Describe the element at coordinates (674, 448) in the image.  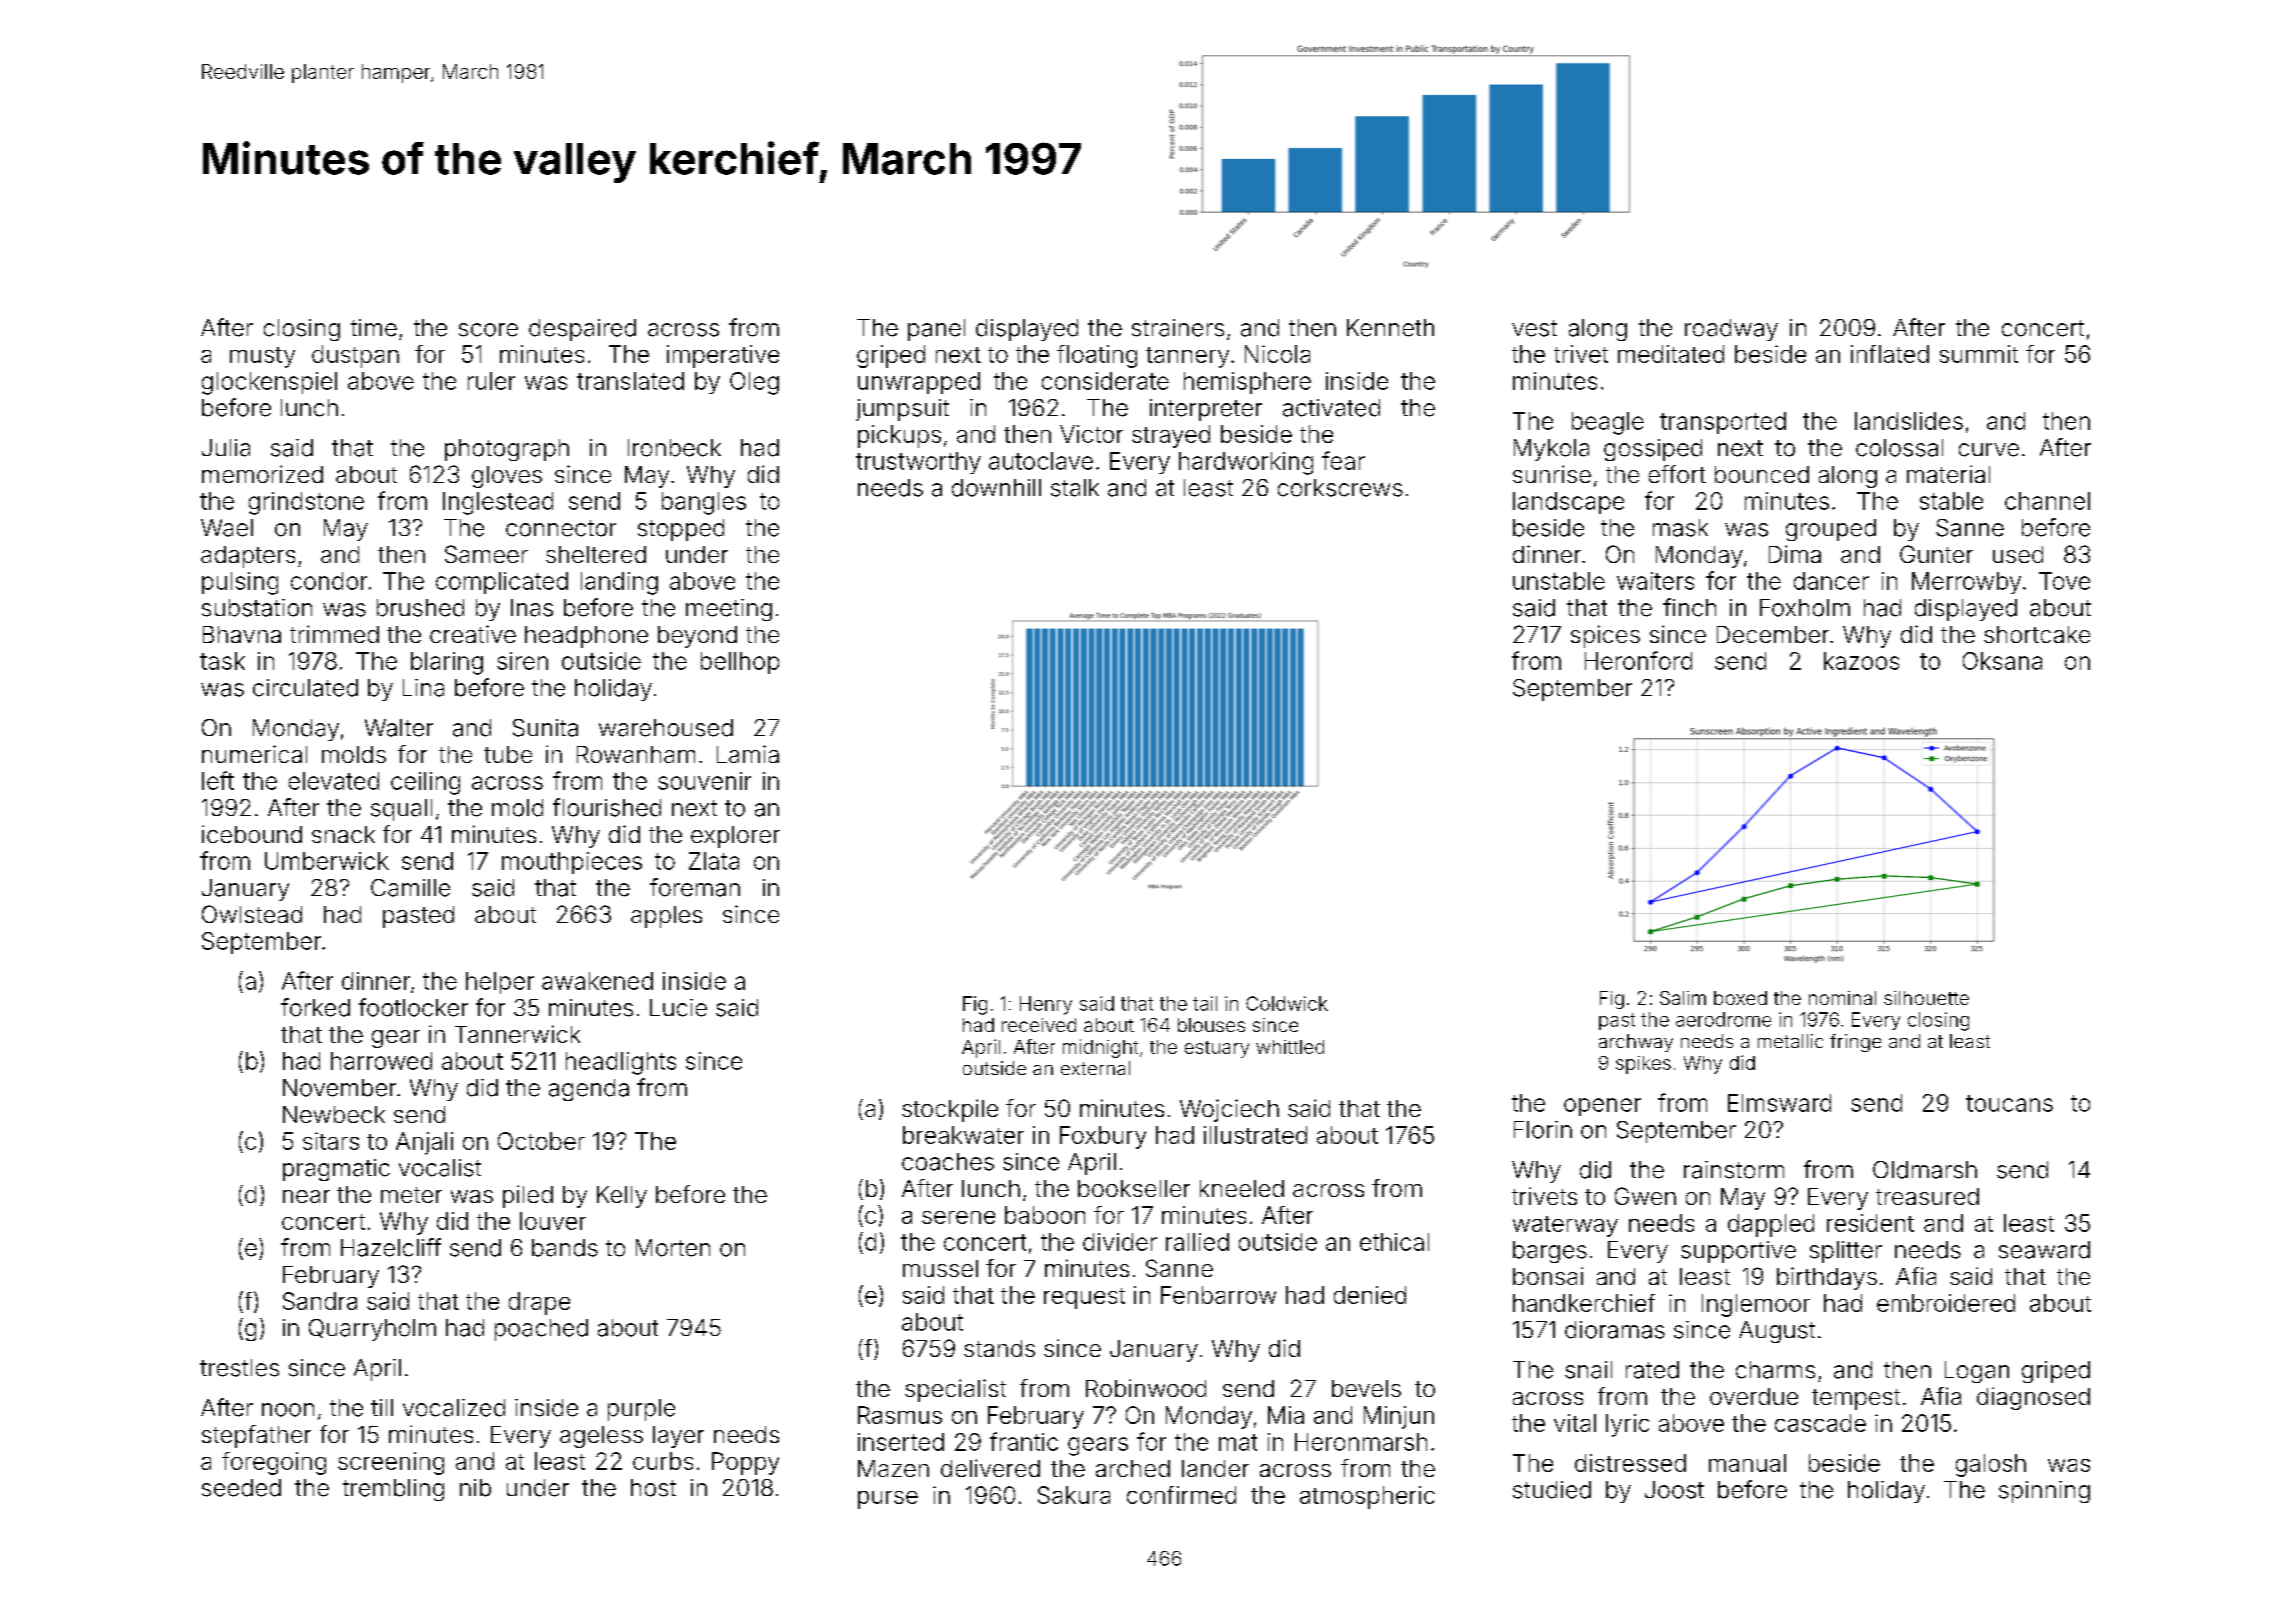
I see `Ironbeck` at that location.
